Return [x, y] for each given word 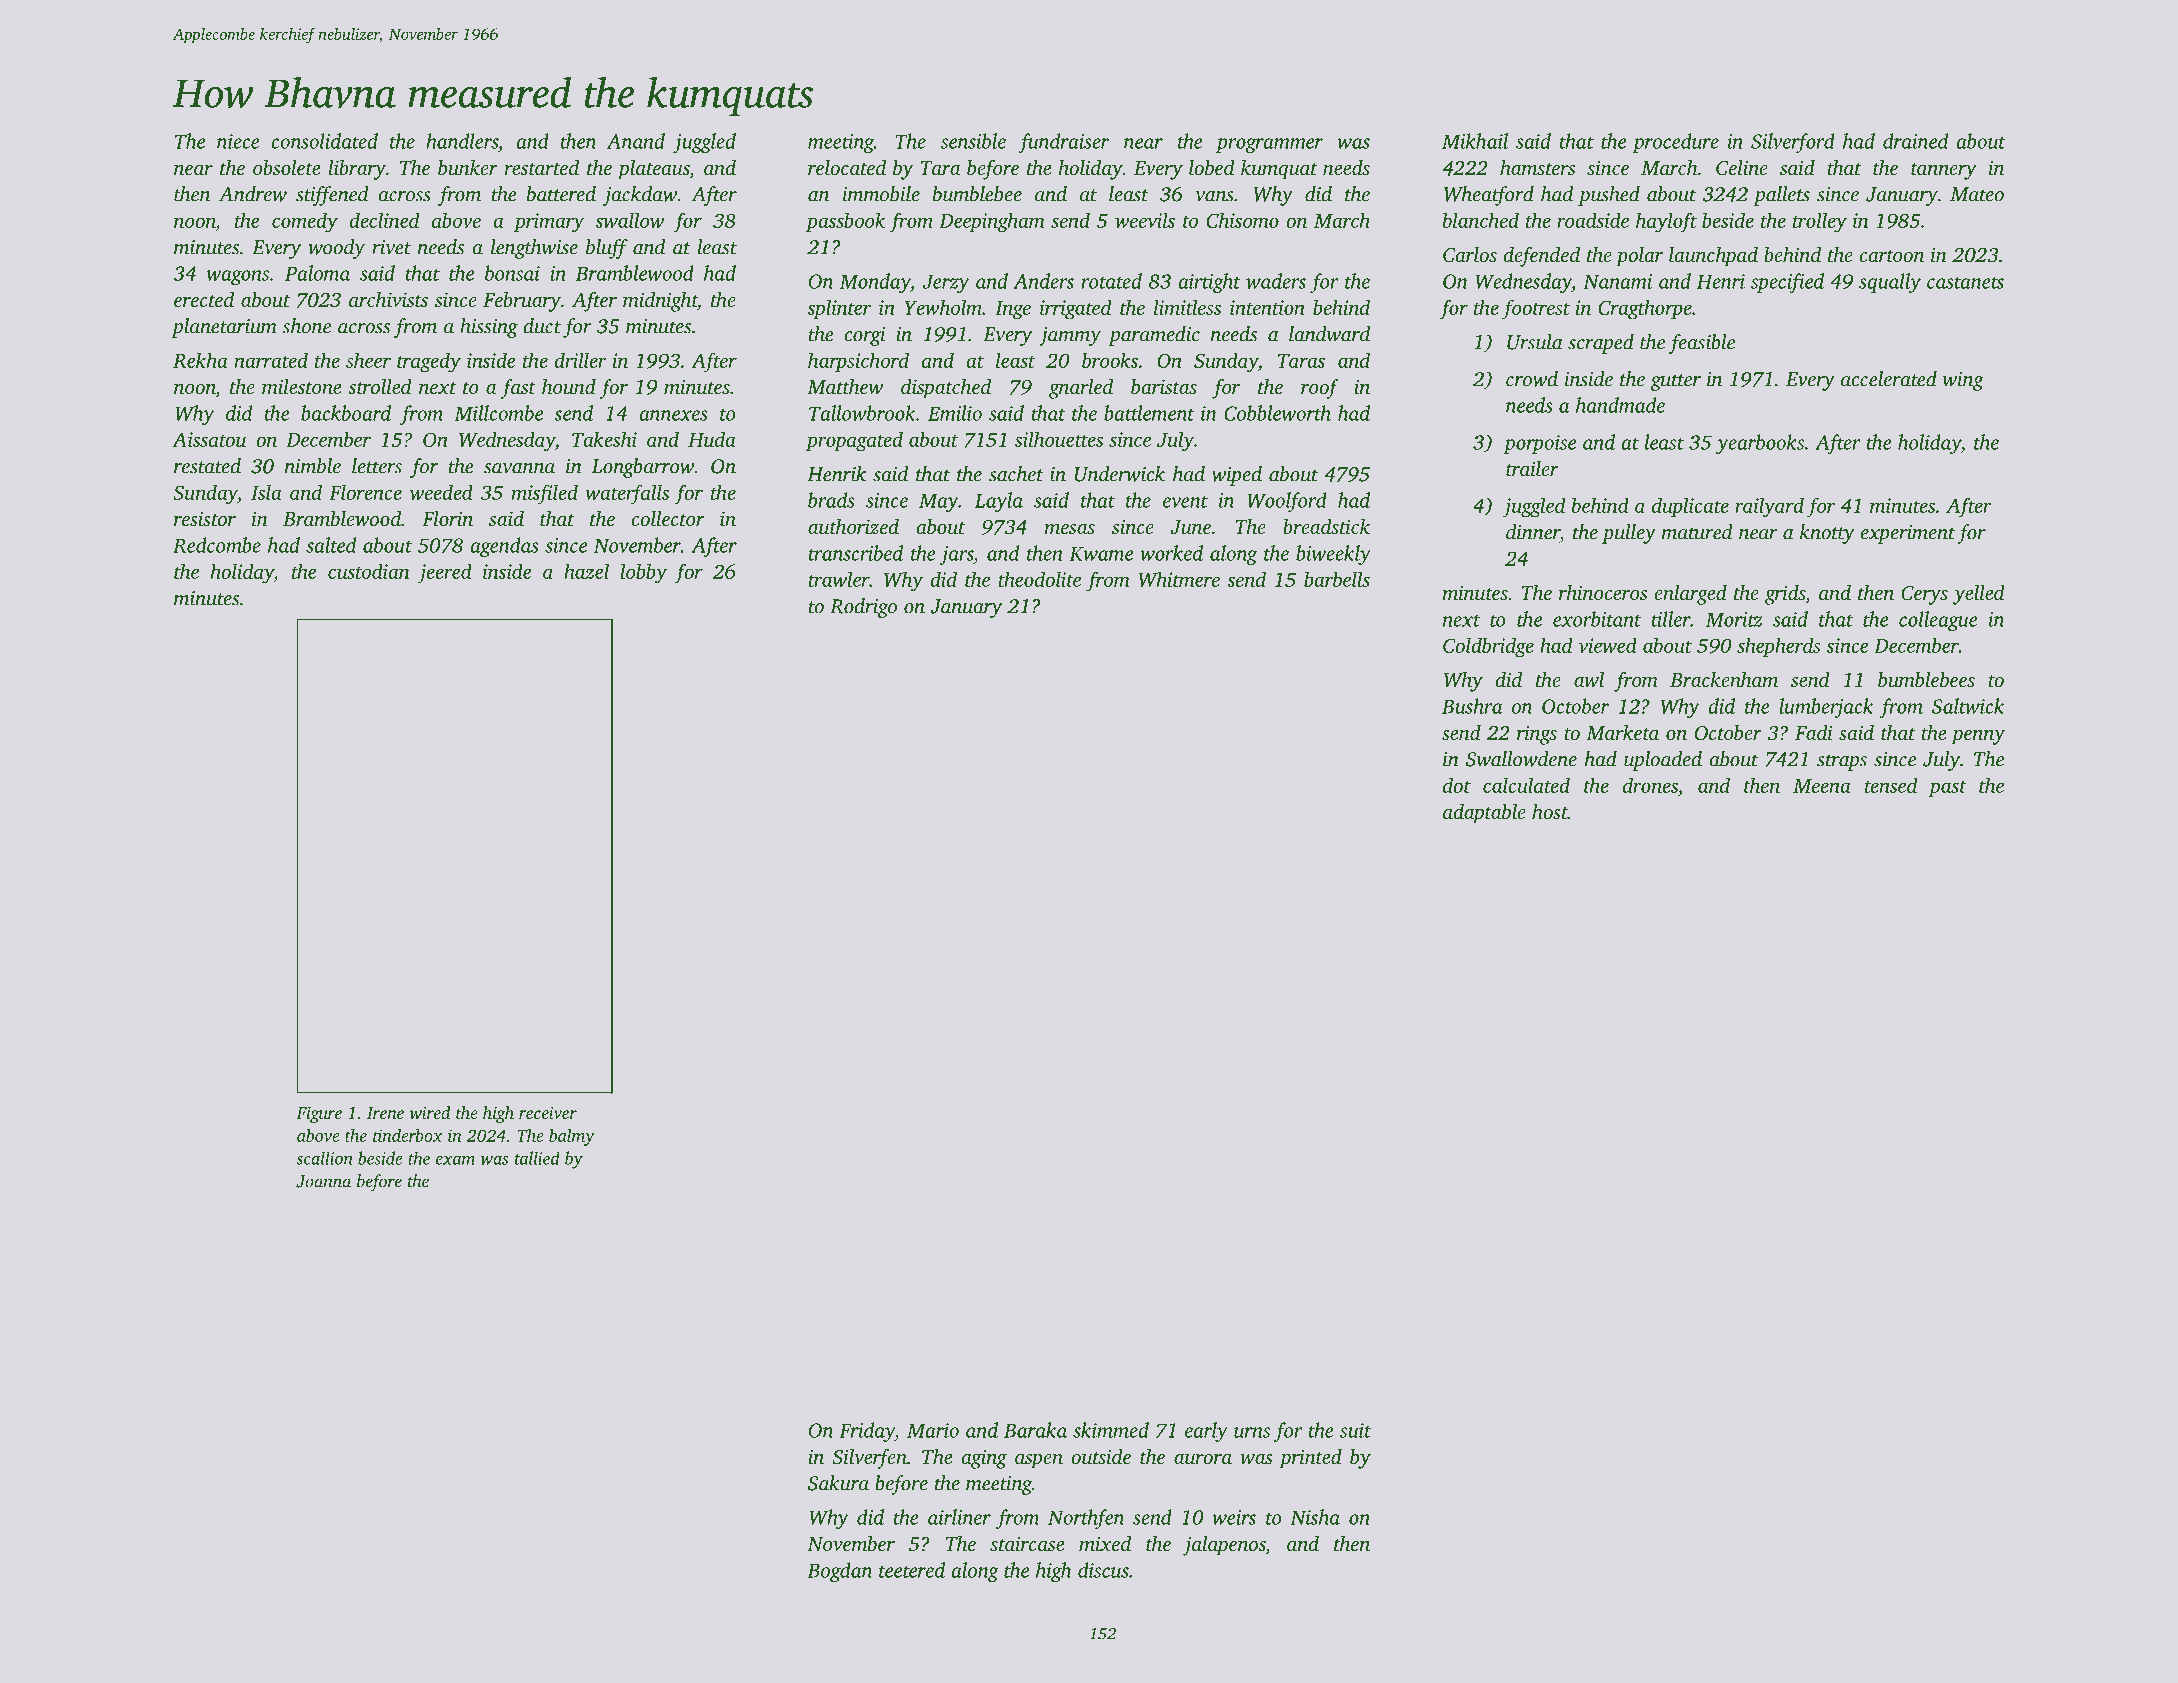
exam [455, 1160]
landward [1329, 334]
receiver [548, 1112]
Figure [319, 1114]
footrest [1536, 309]
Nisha [1315, 1517]
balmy [572, 1137]
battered [561, 194]
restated [207, 466]
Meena [1822, 786]
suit [1355, 1430]
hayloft [1666, 222]
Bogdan [839, 1572]
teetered [912, 1570]
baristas [1164, 386]
